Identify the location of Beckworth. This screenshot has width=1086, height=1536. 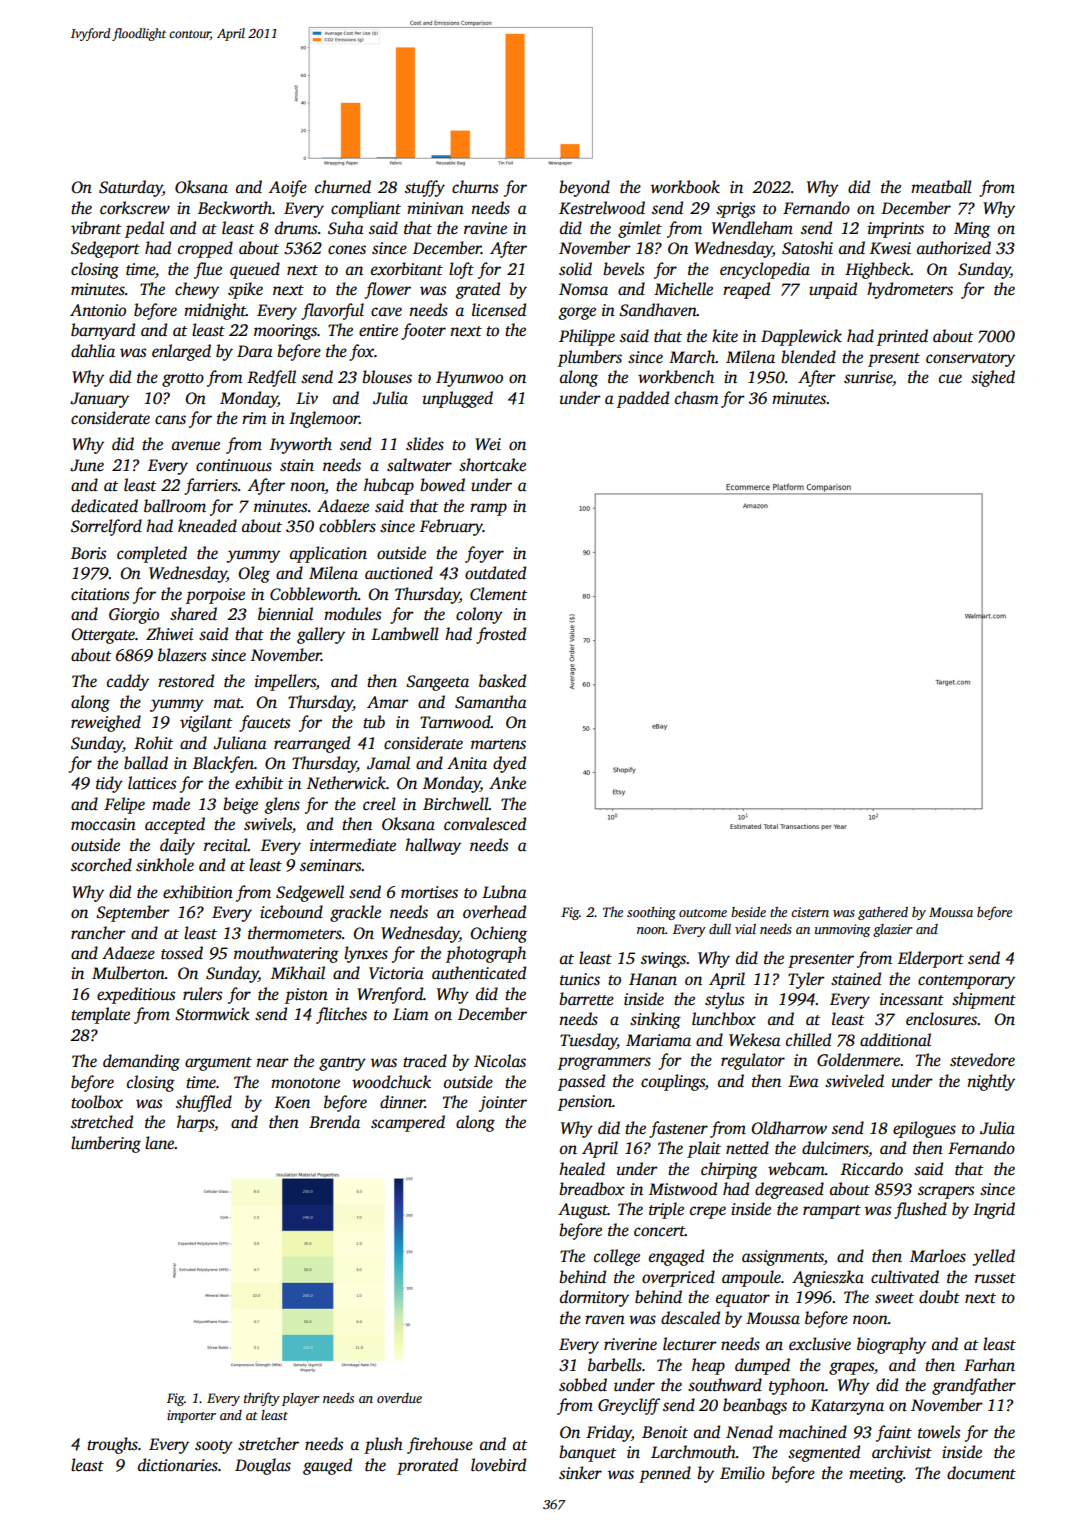
(235, 208).
